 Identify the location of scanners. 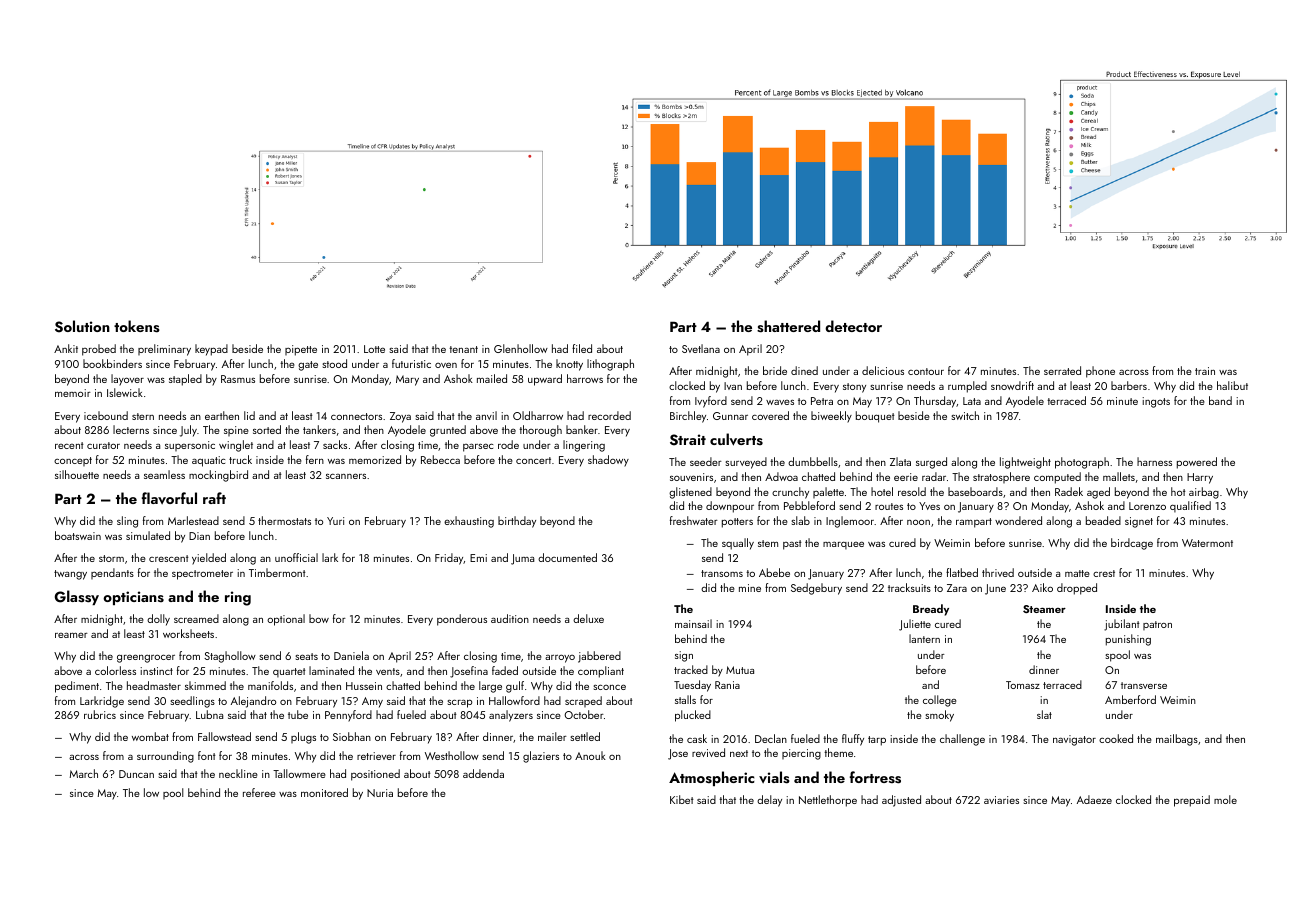
(346, 476).
